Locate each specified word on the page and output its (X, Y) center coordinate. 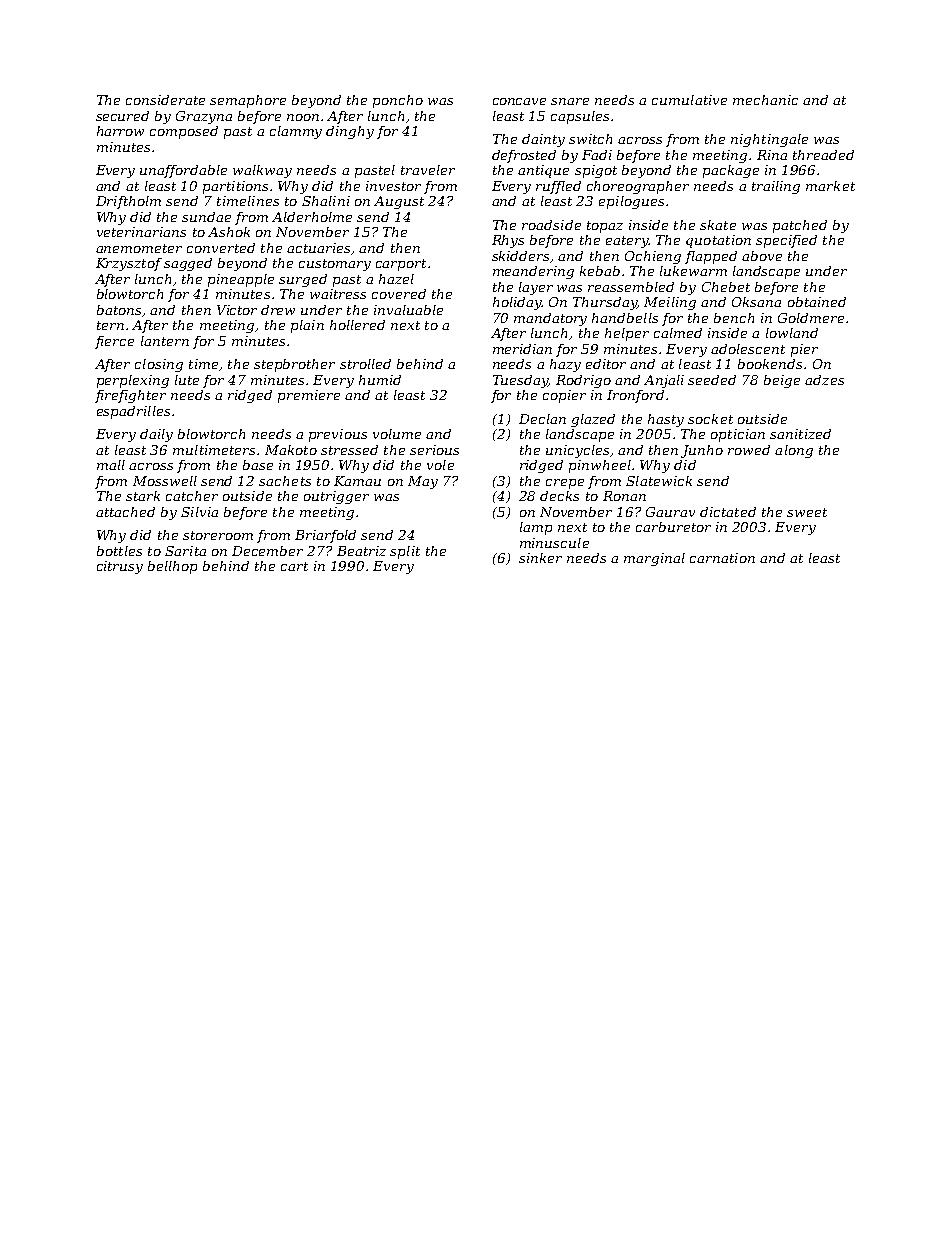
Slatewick (659, 481)
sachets (285, 481)
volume (397, 434)
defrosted (524, 156)
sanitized (800, 434)
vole (440, 465)
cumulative (689, 100)
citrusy (120, 567)
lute (187, 380)
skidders (520, 256)
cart (294, 566)
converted (221, 248)
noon (303, 117)
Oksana (756, 302)
